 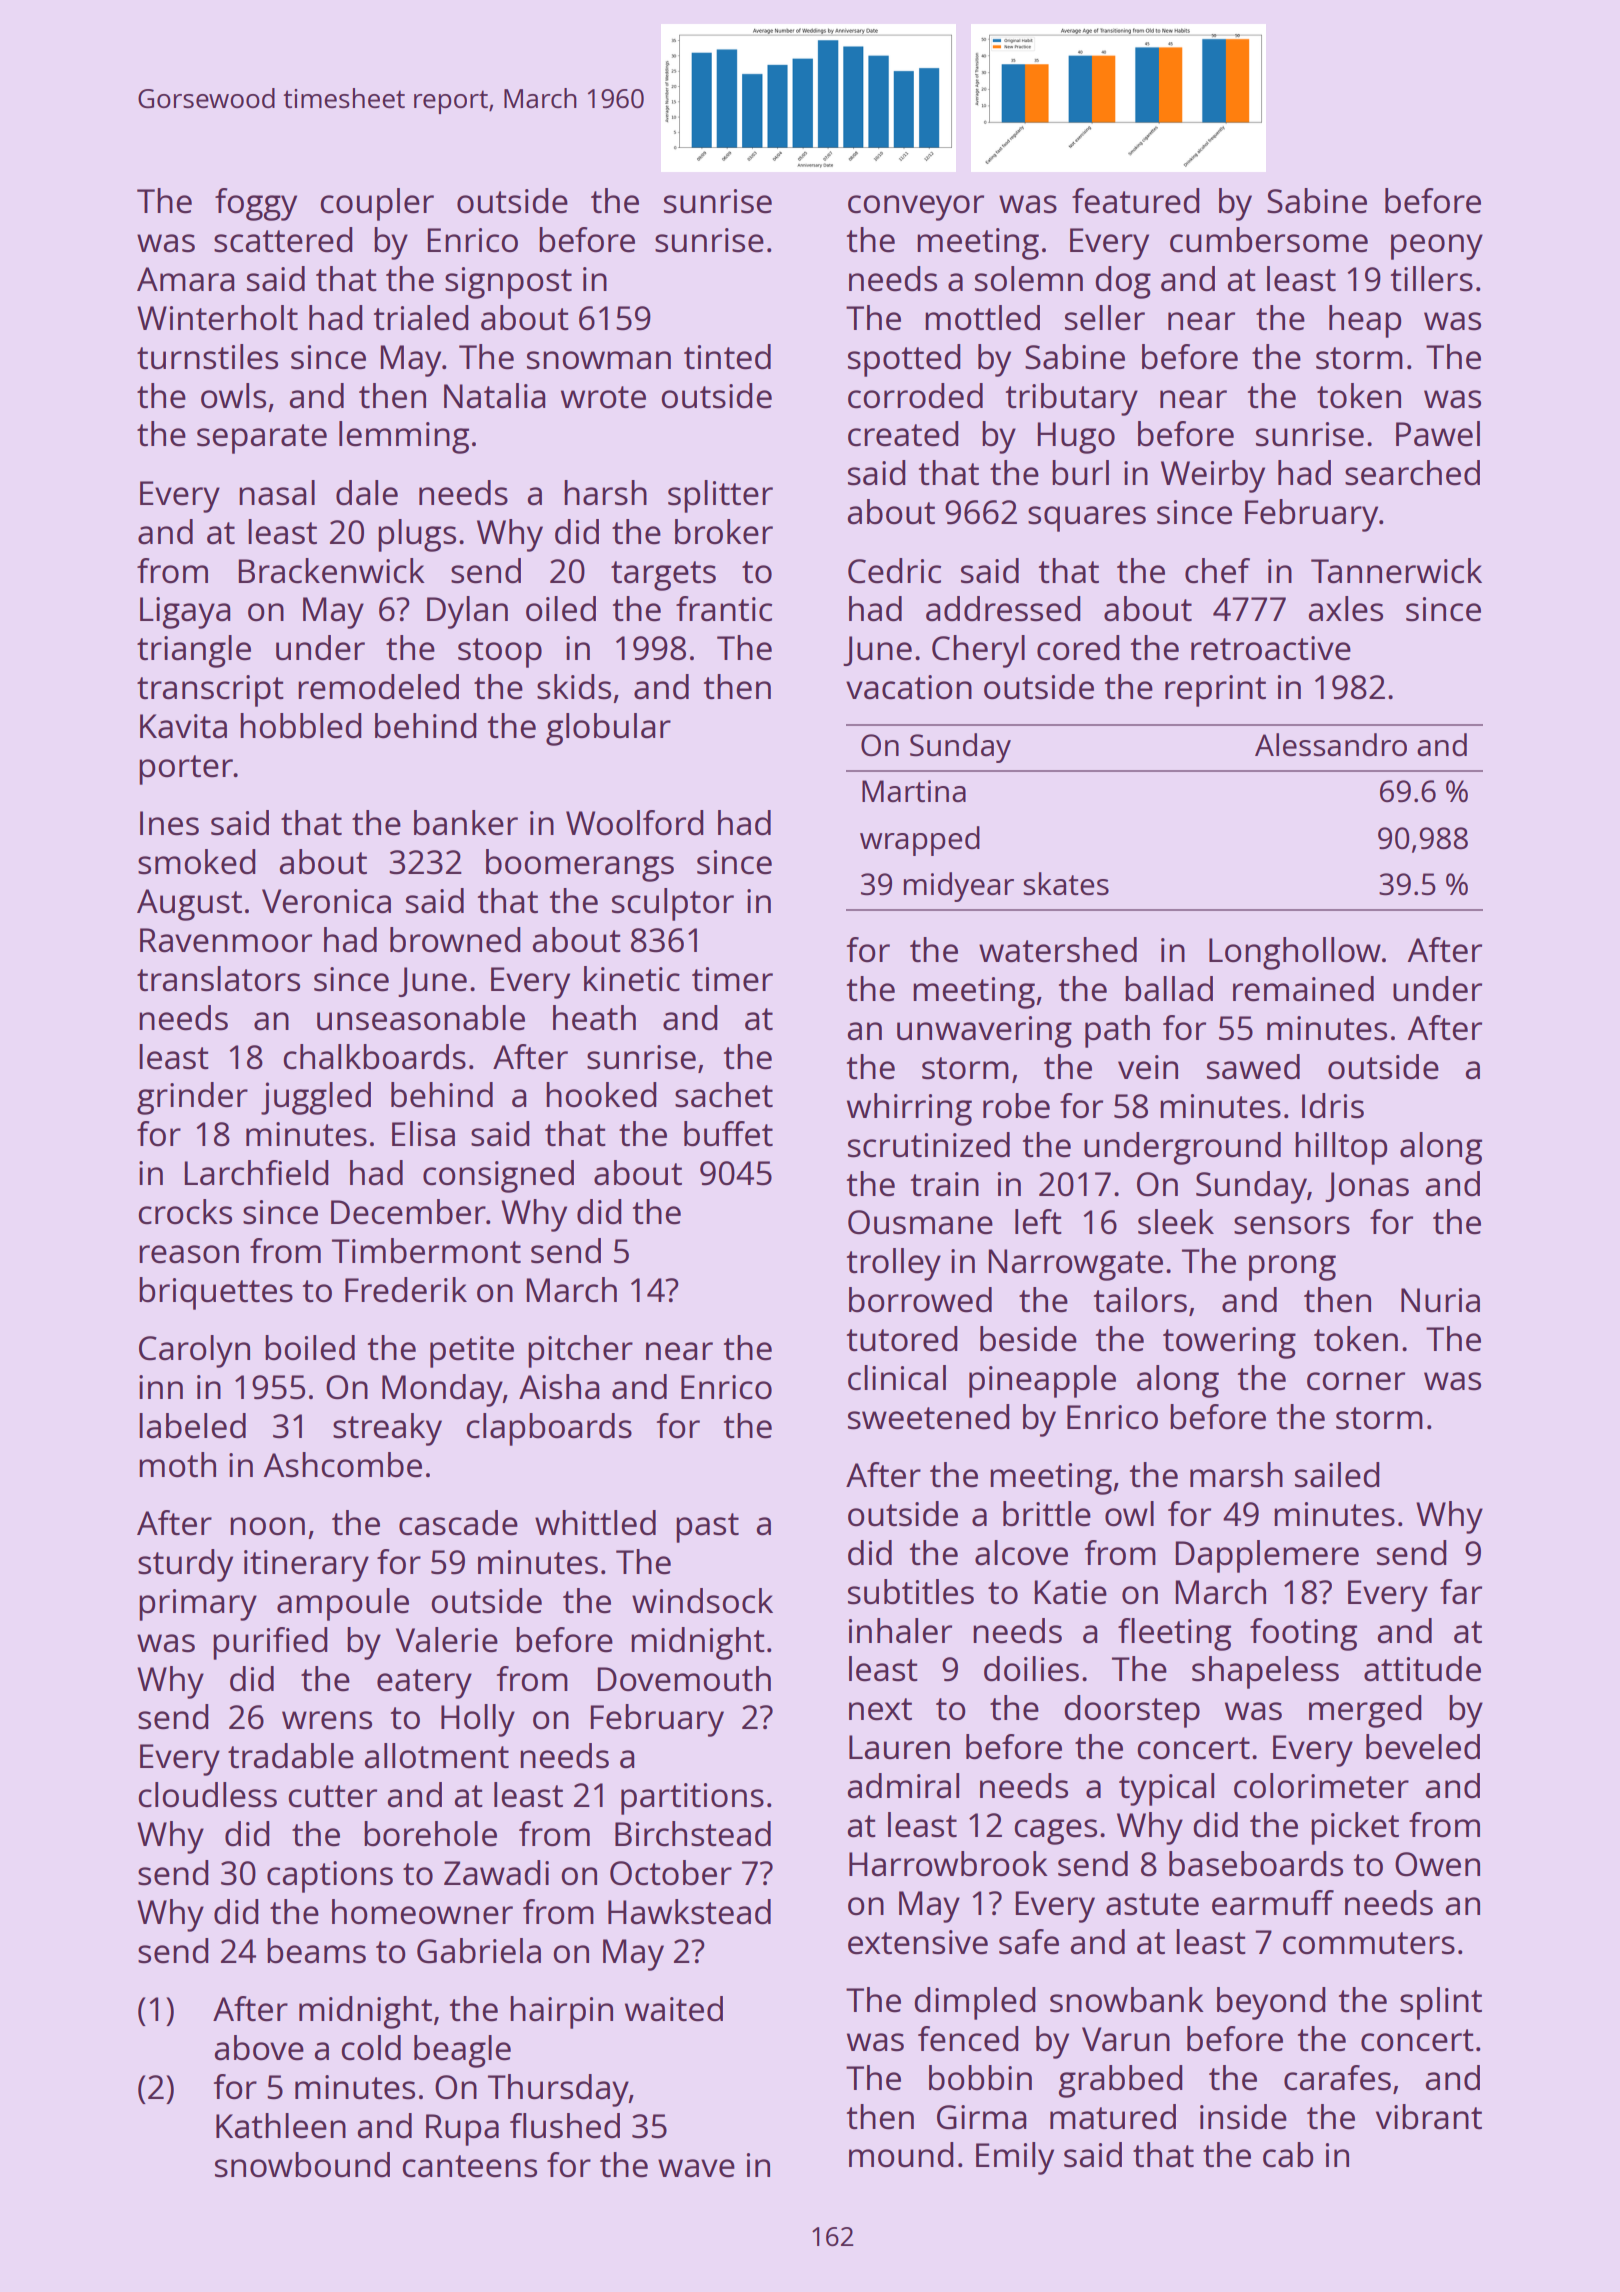 What do you see at coordinates (185, 1212) in the screenshot?
I see `crocks` at bounding box center [185, 1212].
